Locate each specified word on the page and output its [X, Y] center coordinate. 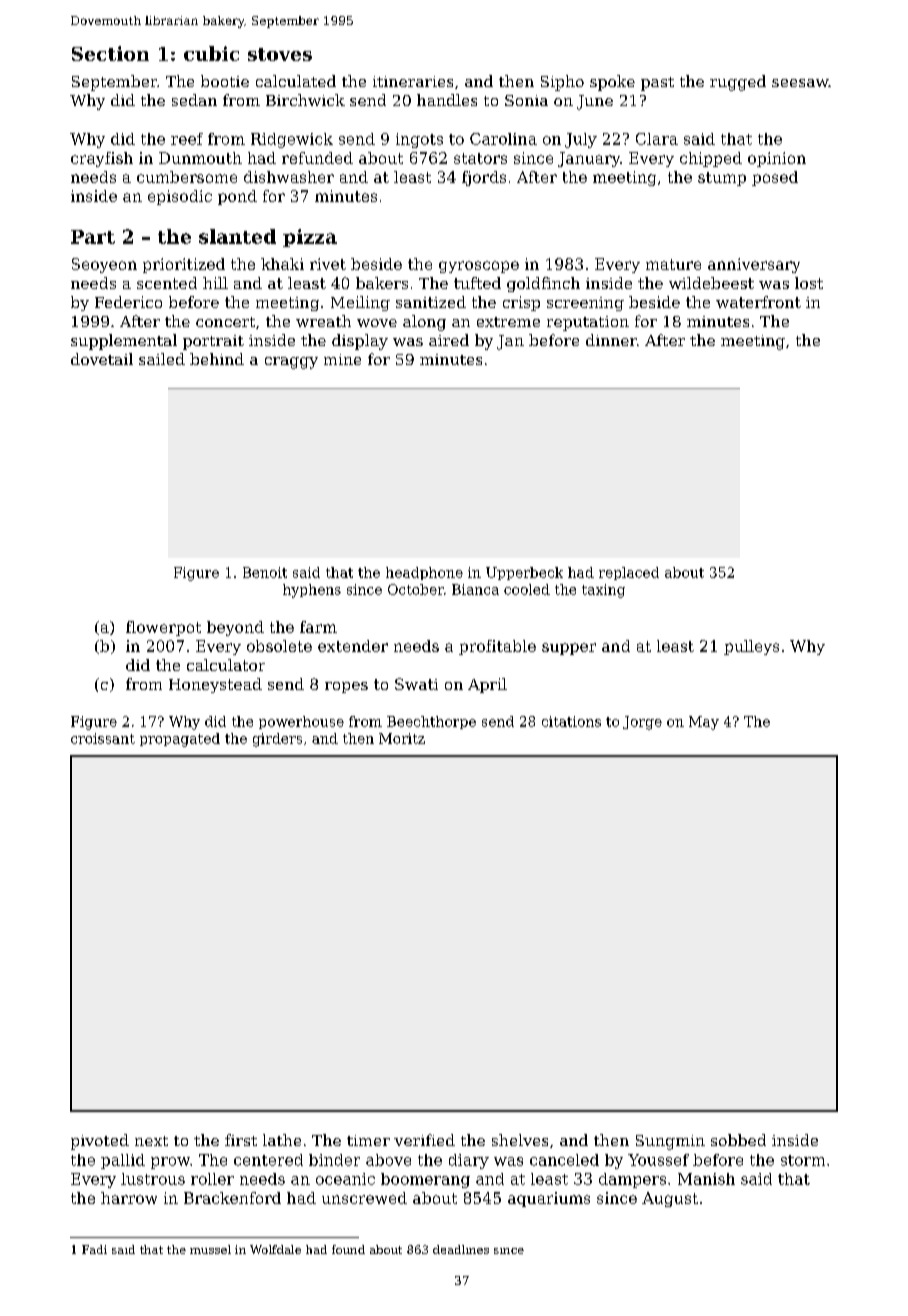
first [241, 1140]
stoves [280, 54]
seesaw [800, 83]
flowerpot [163, 628]
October [416, 589]
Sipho [562, 83]
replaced [629, 573]
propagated [180, 740]
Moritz [402, 738]
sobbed [738, 1140]
